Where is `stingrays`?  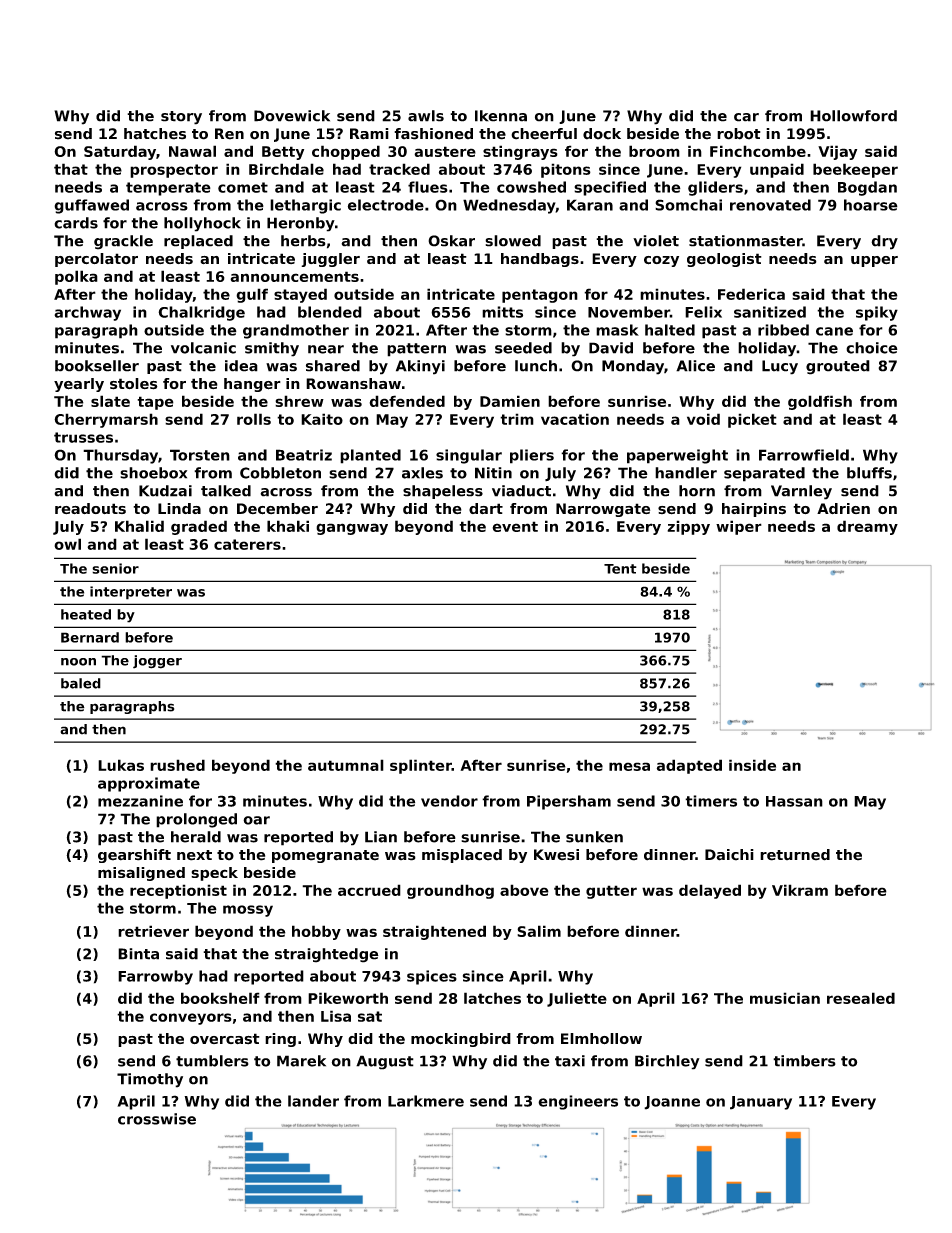 stingrays is located at coordinates (520, 152).
